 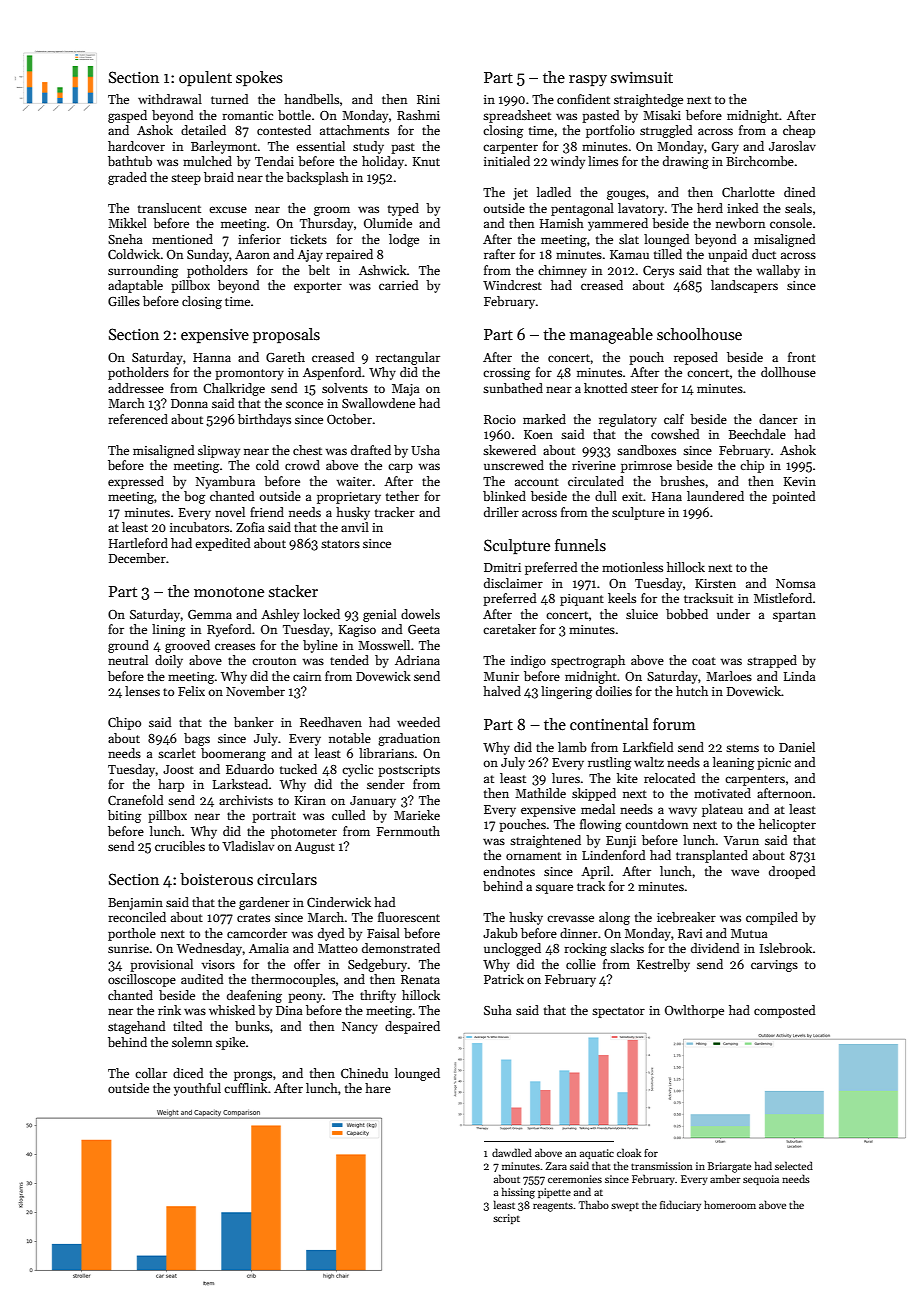 I want to click on Chinedu, so click(x=364, y=1073).
